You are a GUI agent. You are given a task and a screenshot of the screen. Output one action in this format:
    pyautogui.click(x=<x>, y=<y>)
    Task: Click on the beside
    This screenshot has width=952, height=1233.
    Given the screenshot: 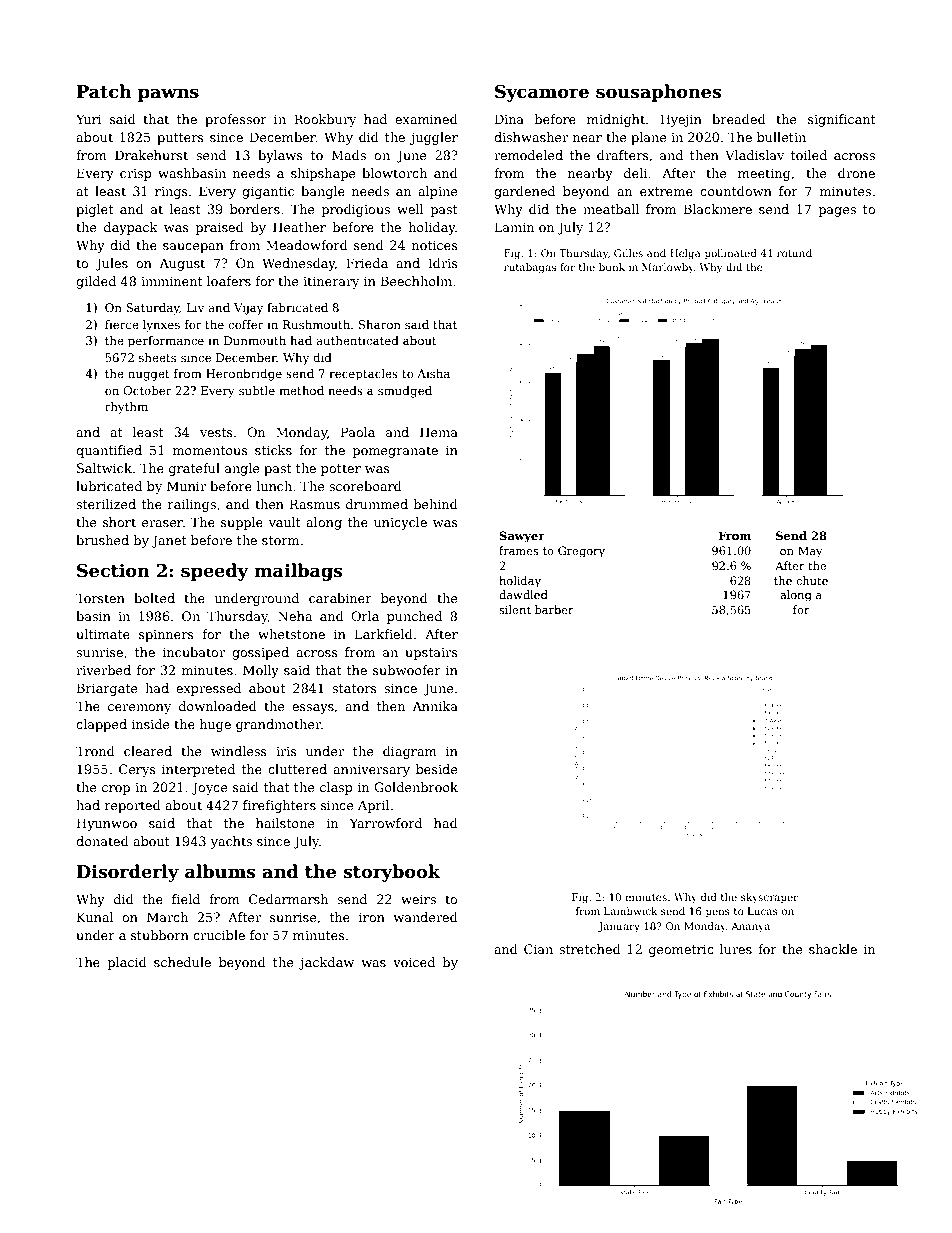 What is the action you would take?
    pyautogui.click(x=437, y=769)
